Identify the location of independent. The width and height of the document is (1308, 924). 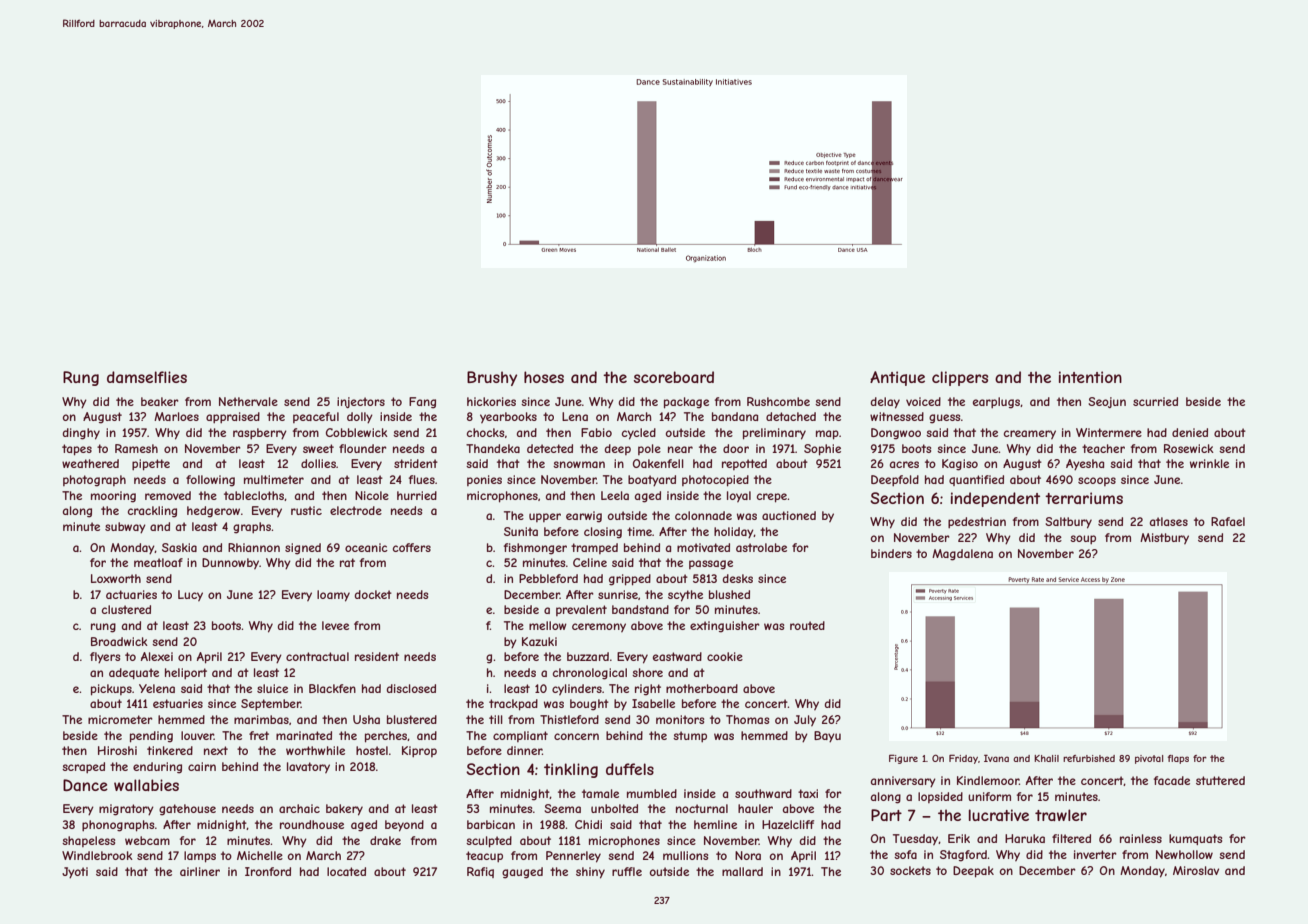
(995, 499).
